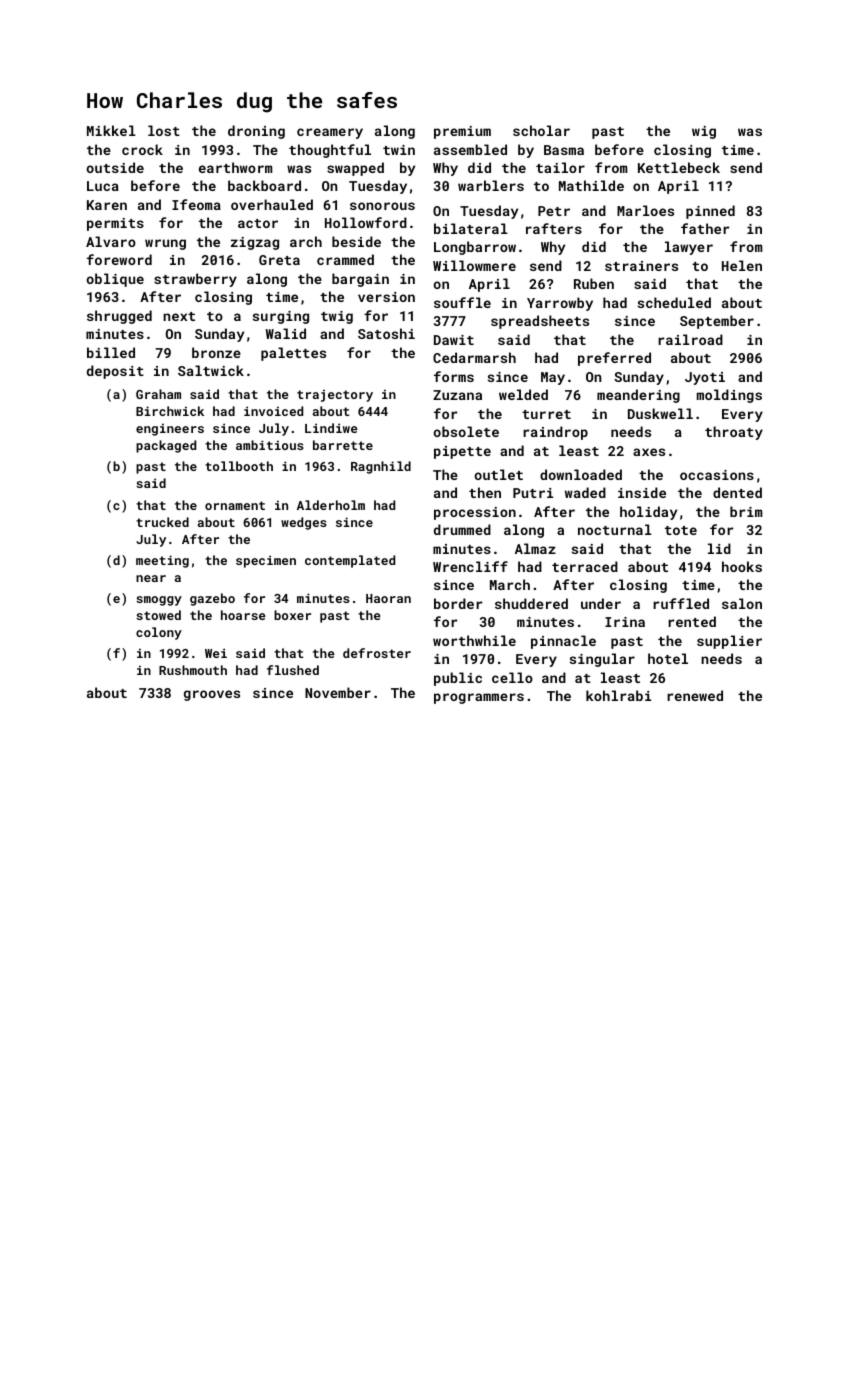 The height and width of the screenshot is (1400, 849). What do you see at coordinates (554, 211) in the screenshot?
I see `Petr` at bounding box center [554, 211].
